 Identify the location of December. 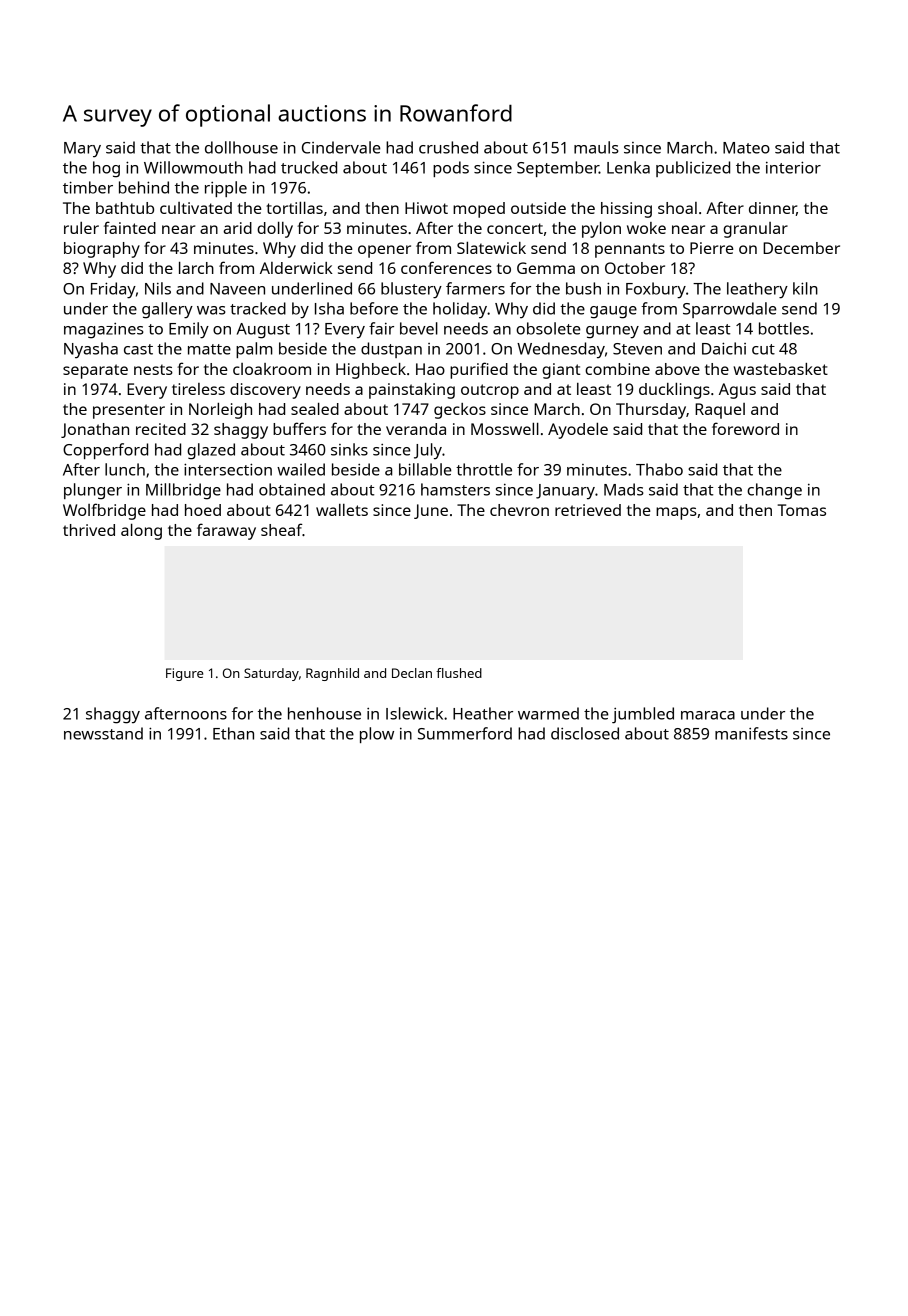
(801, 248).
